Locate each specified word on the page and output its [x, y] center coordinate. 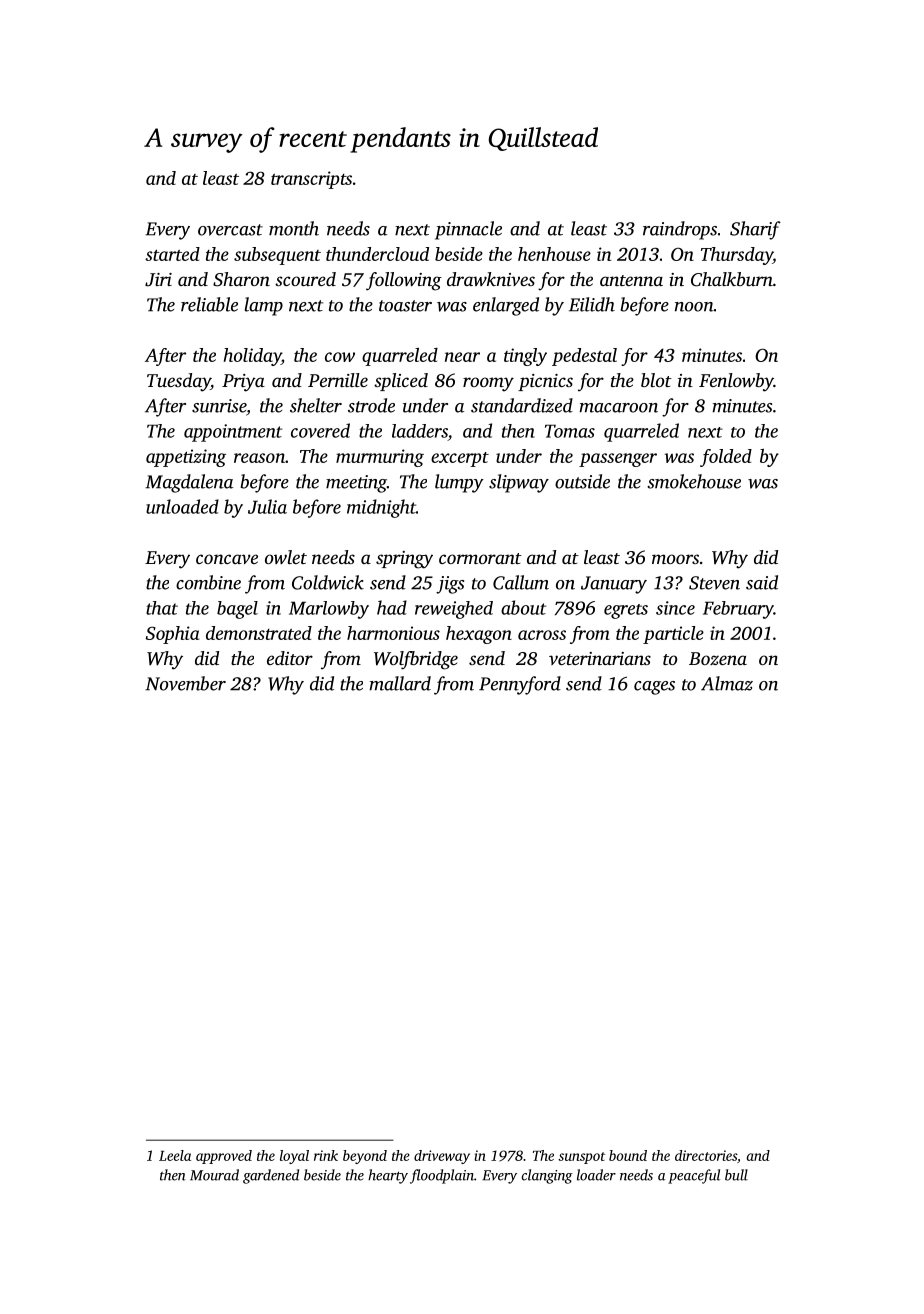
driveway [442, 1157]
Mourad [214, 1175]
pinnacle [468, 230]
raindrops [680, 230]
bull [736, 1175]
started [172, 254]
